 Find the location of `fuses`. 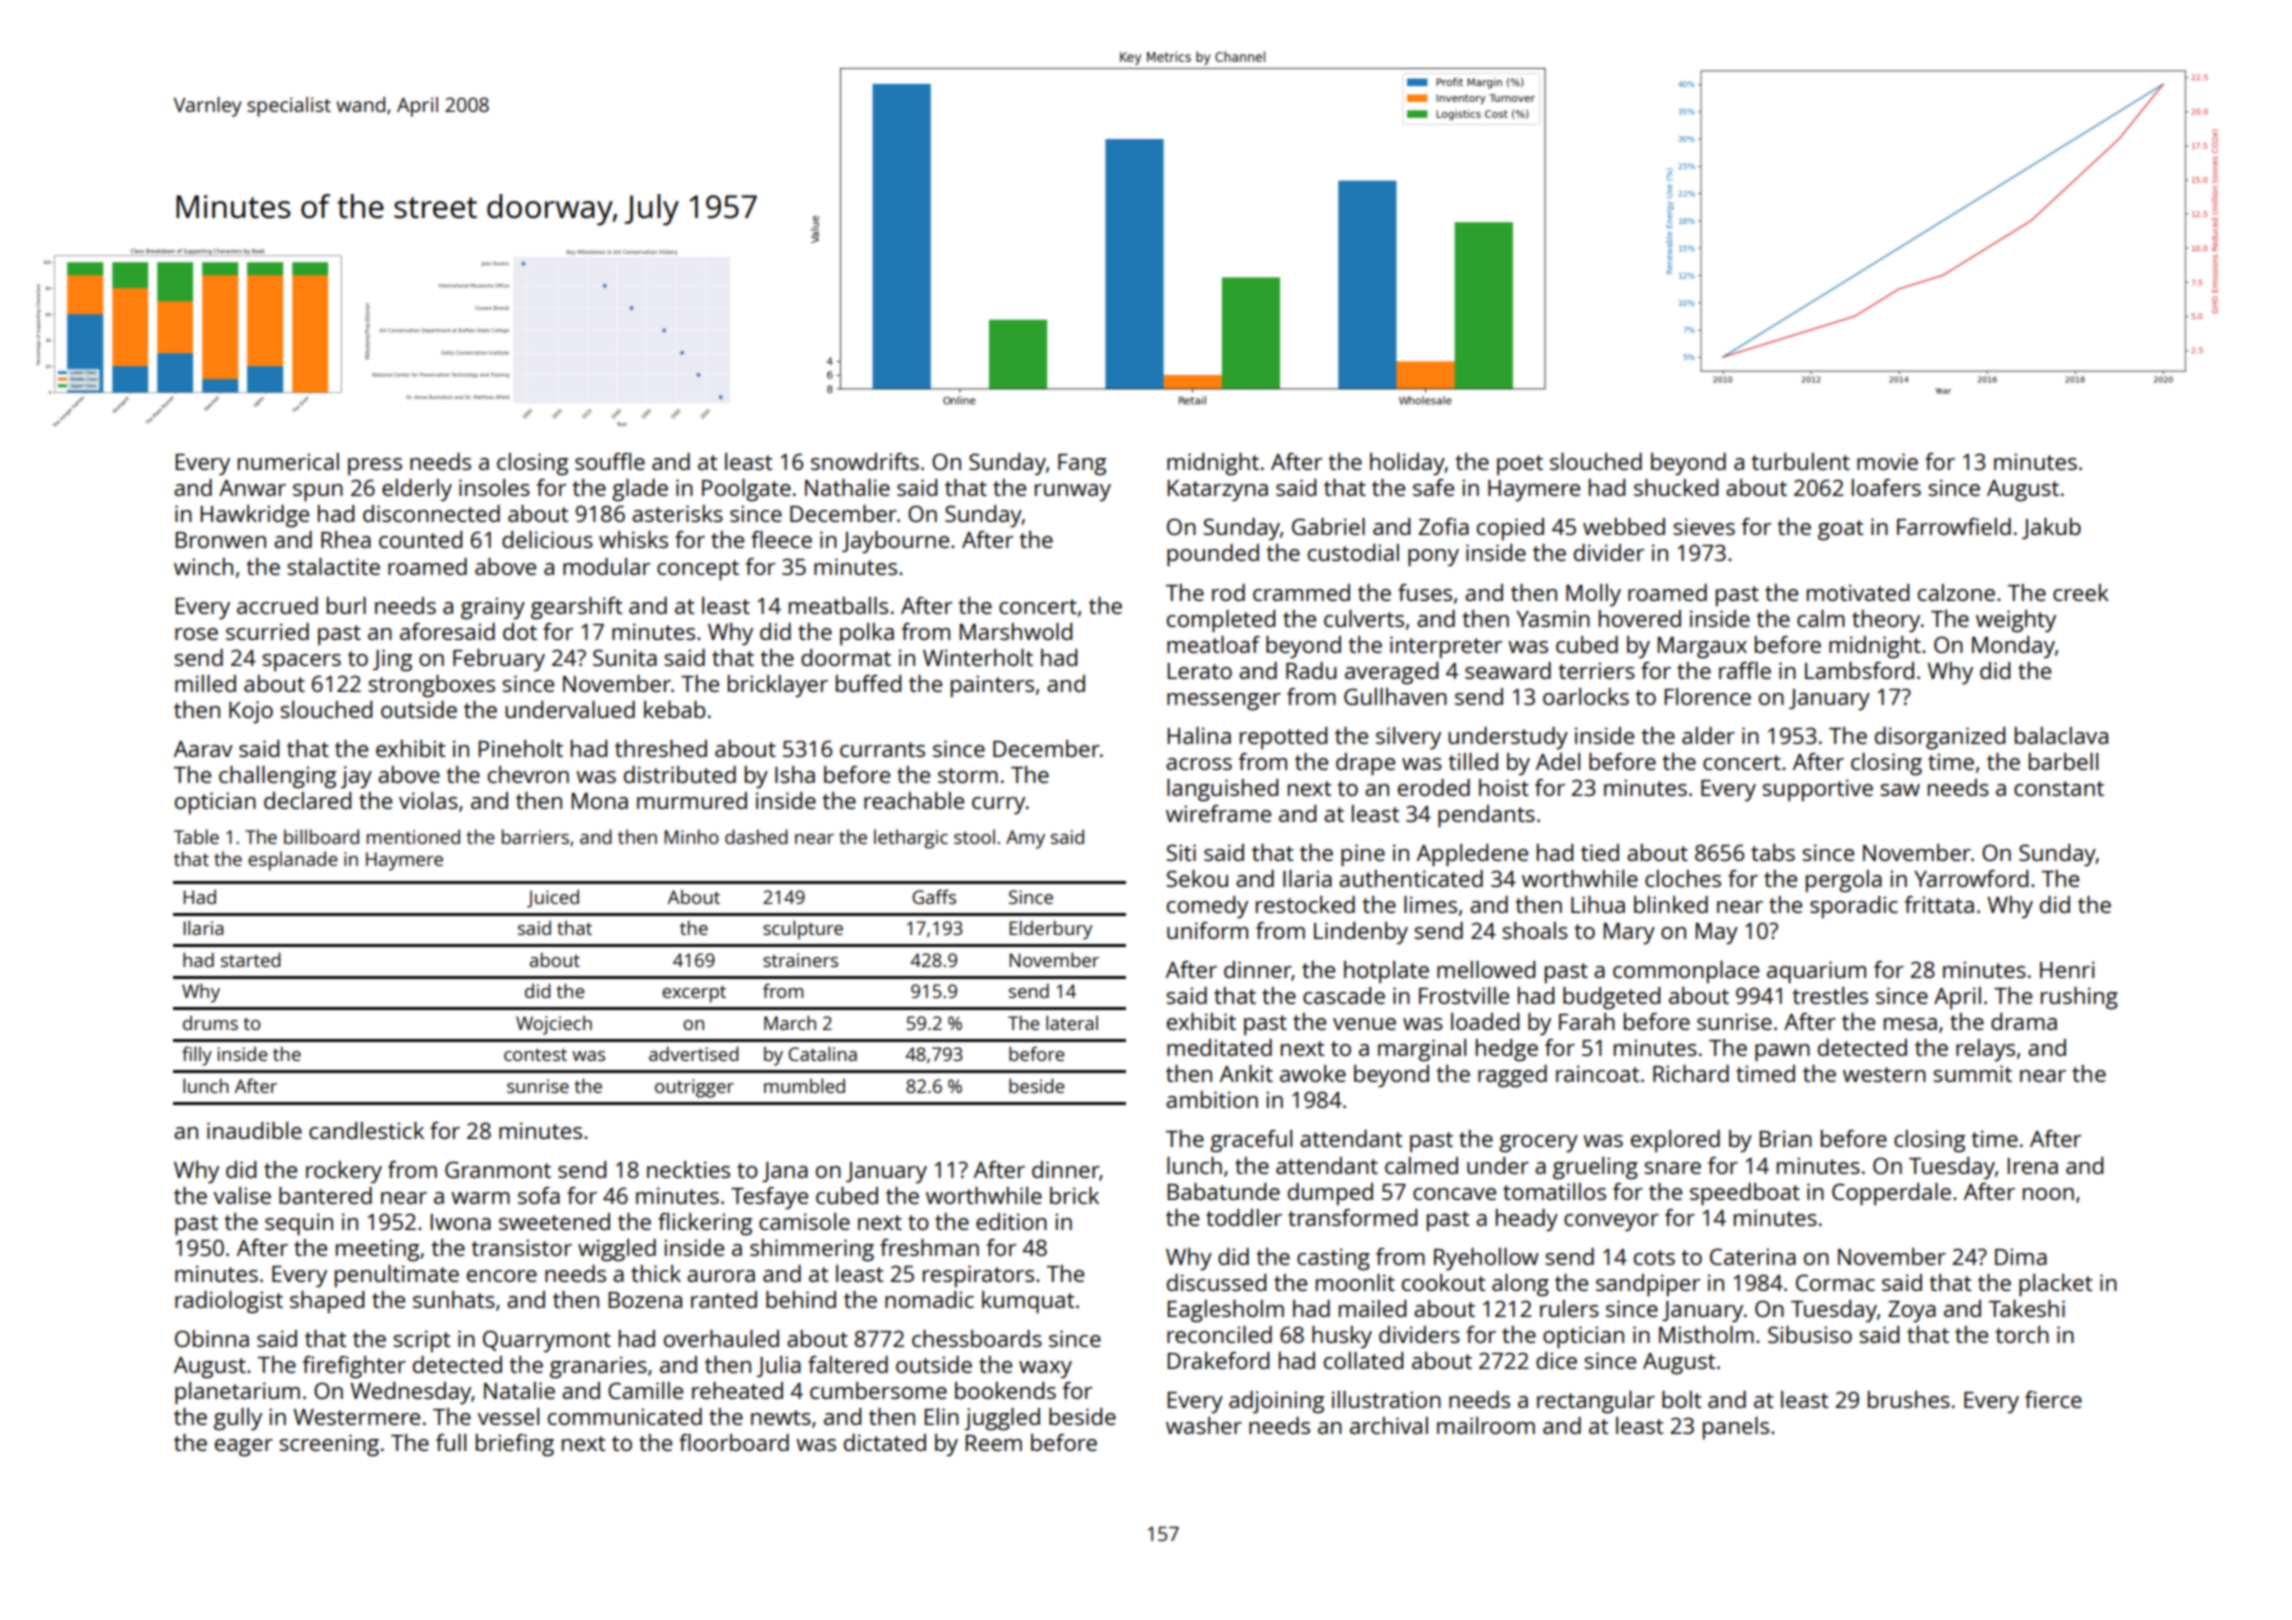

fuses is located at coordinates (1425, 592).
